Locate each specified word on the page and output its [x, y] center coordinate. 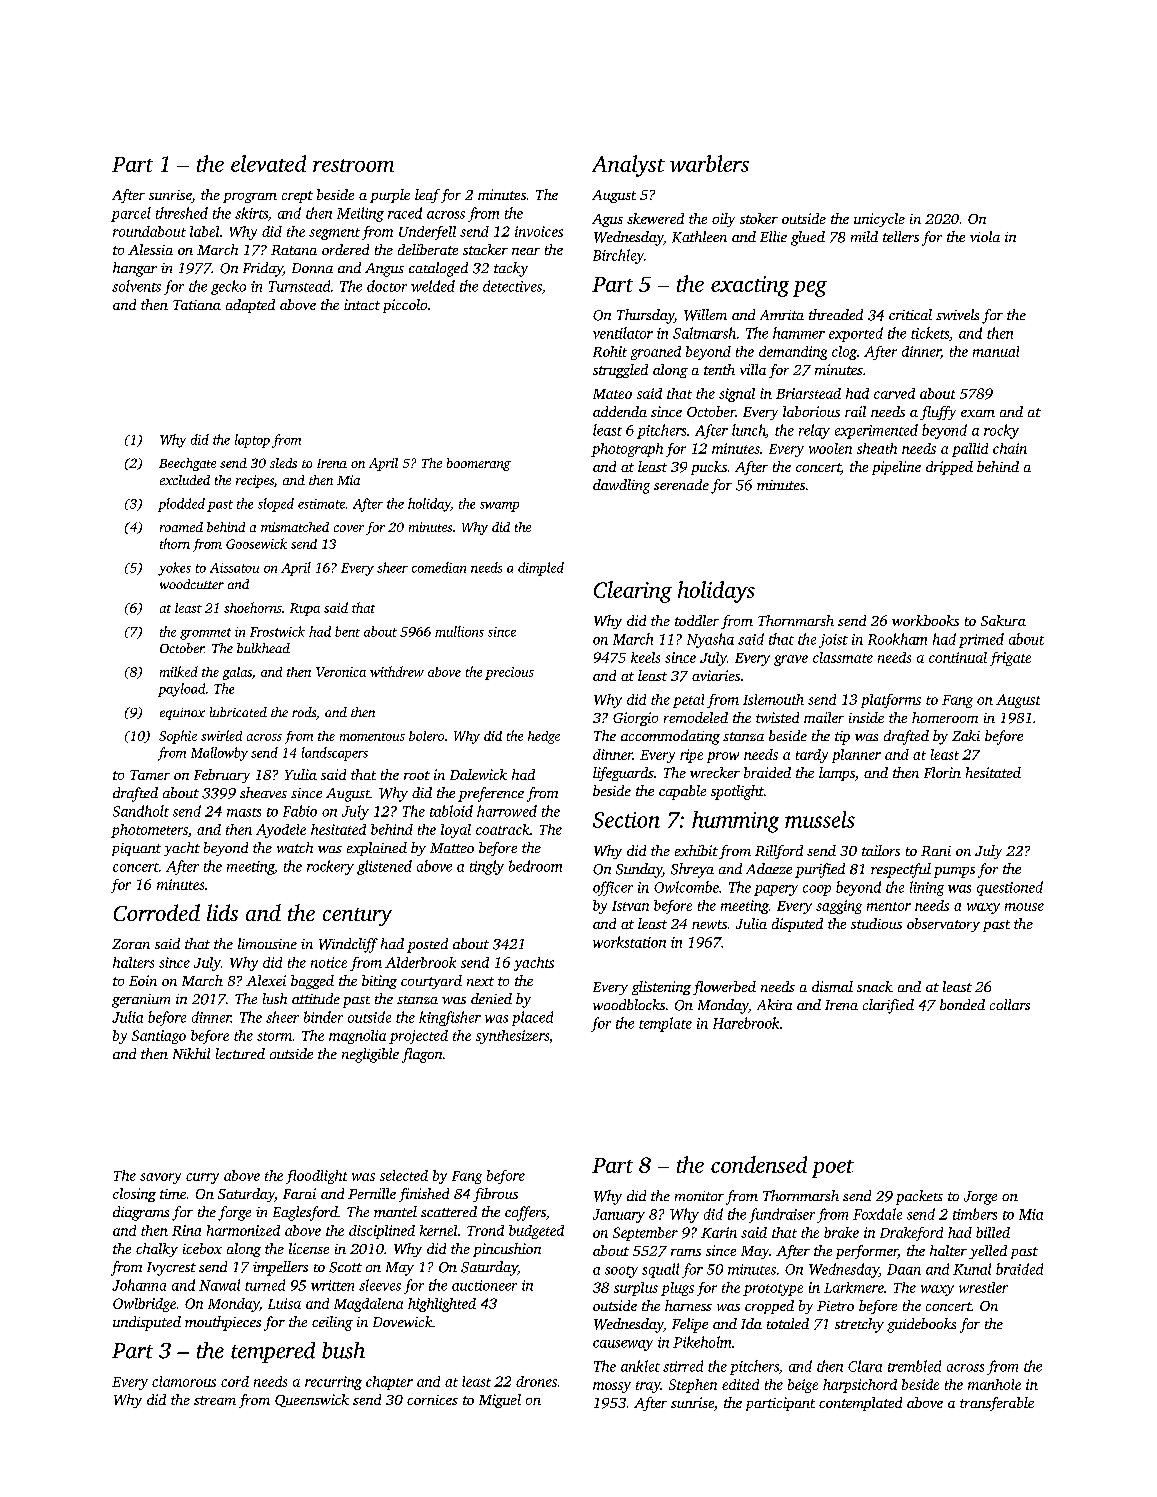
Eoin [143, 980]
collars [1010, 1004]
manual [996, 351]
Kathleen [699, 237]
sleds [283, 463]
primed [981, 640]
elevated [268, 163]
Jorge [980, 1198]
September [645, 1234]
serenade [681, 484]
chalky [157, 1250]
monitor [699, 1196]
